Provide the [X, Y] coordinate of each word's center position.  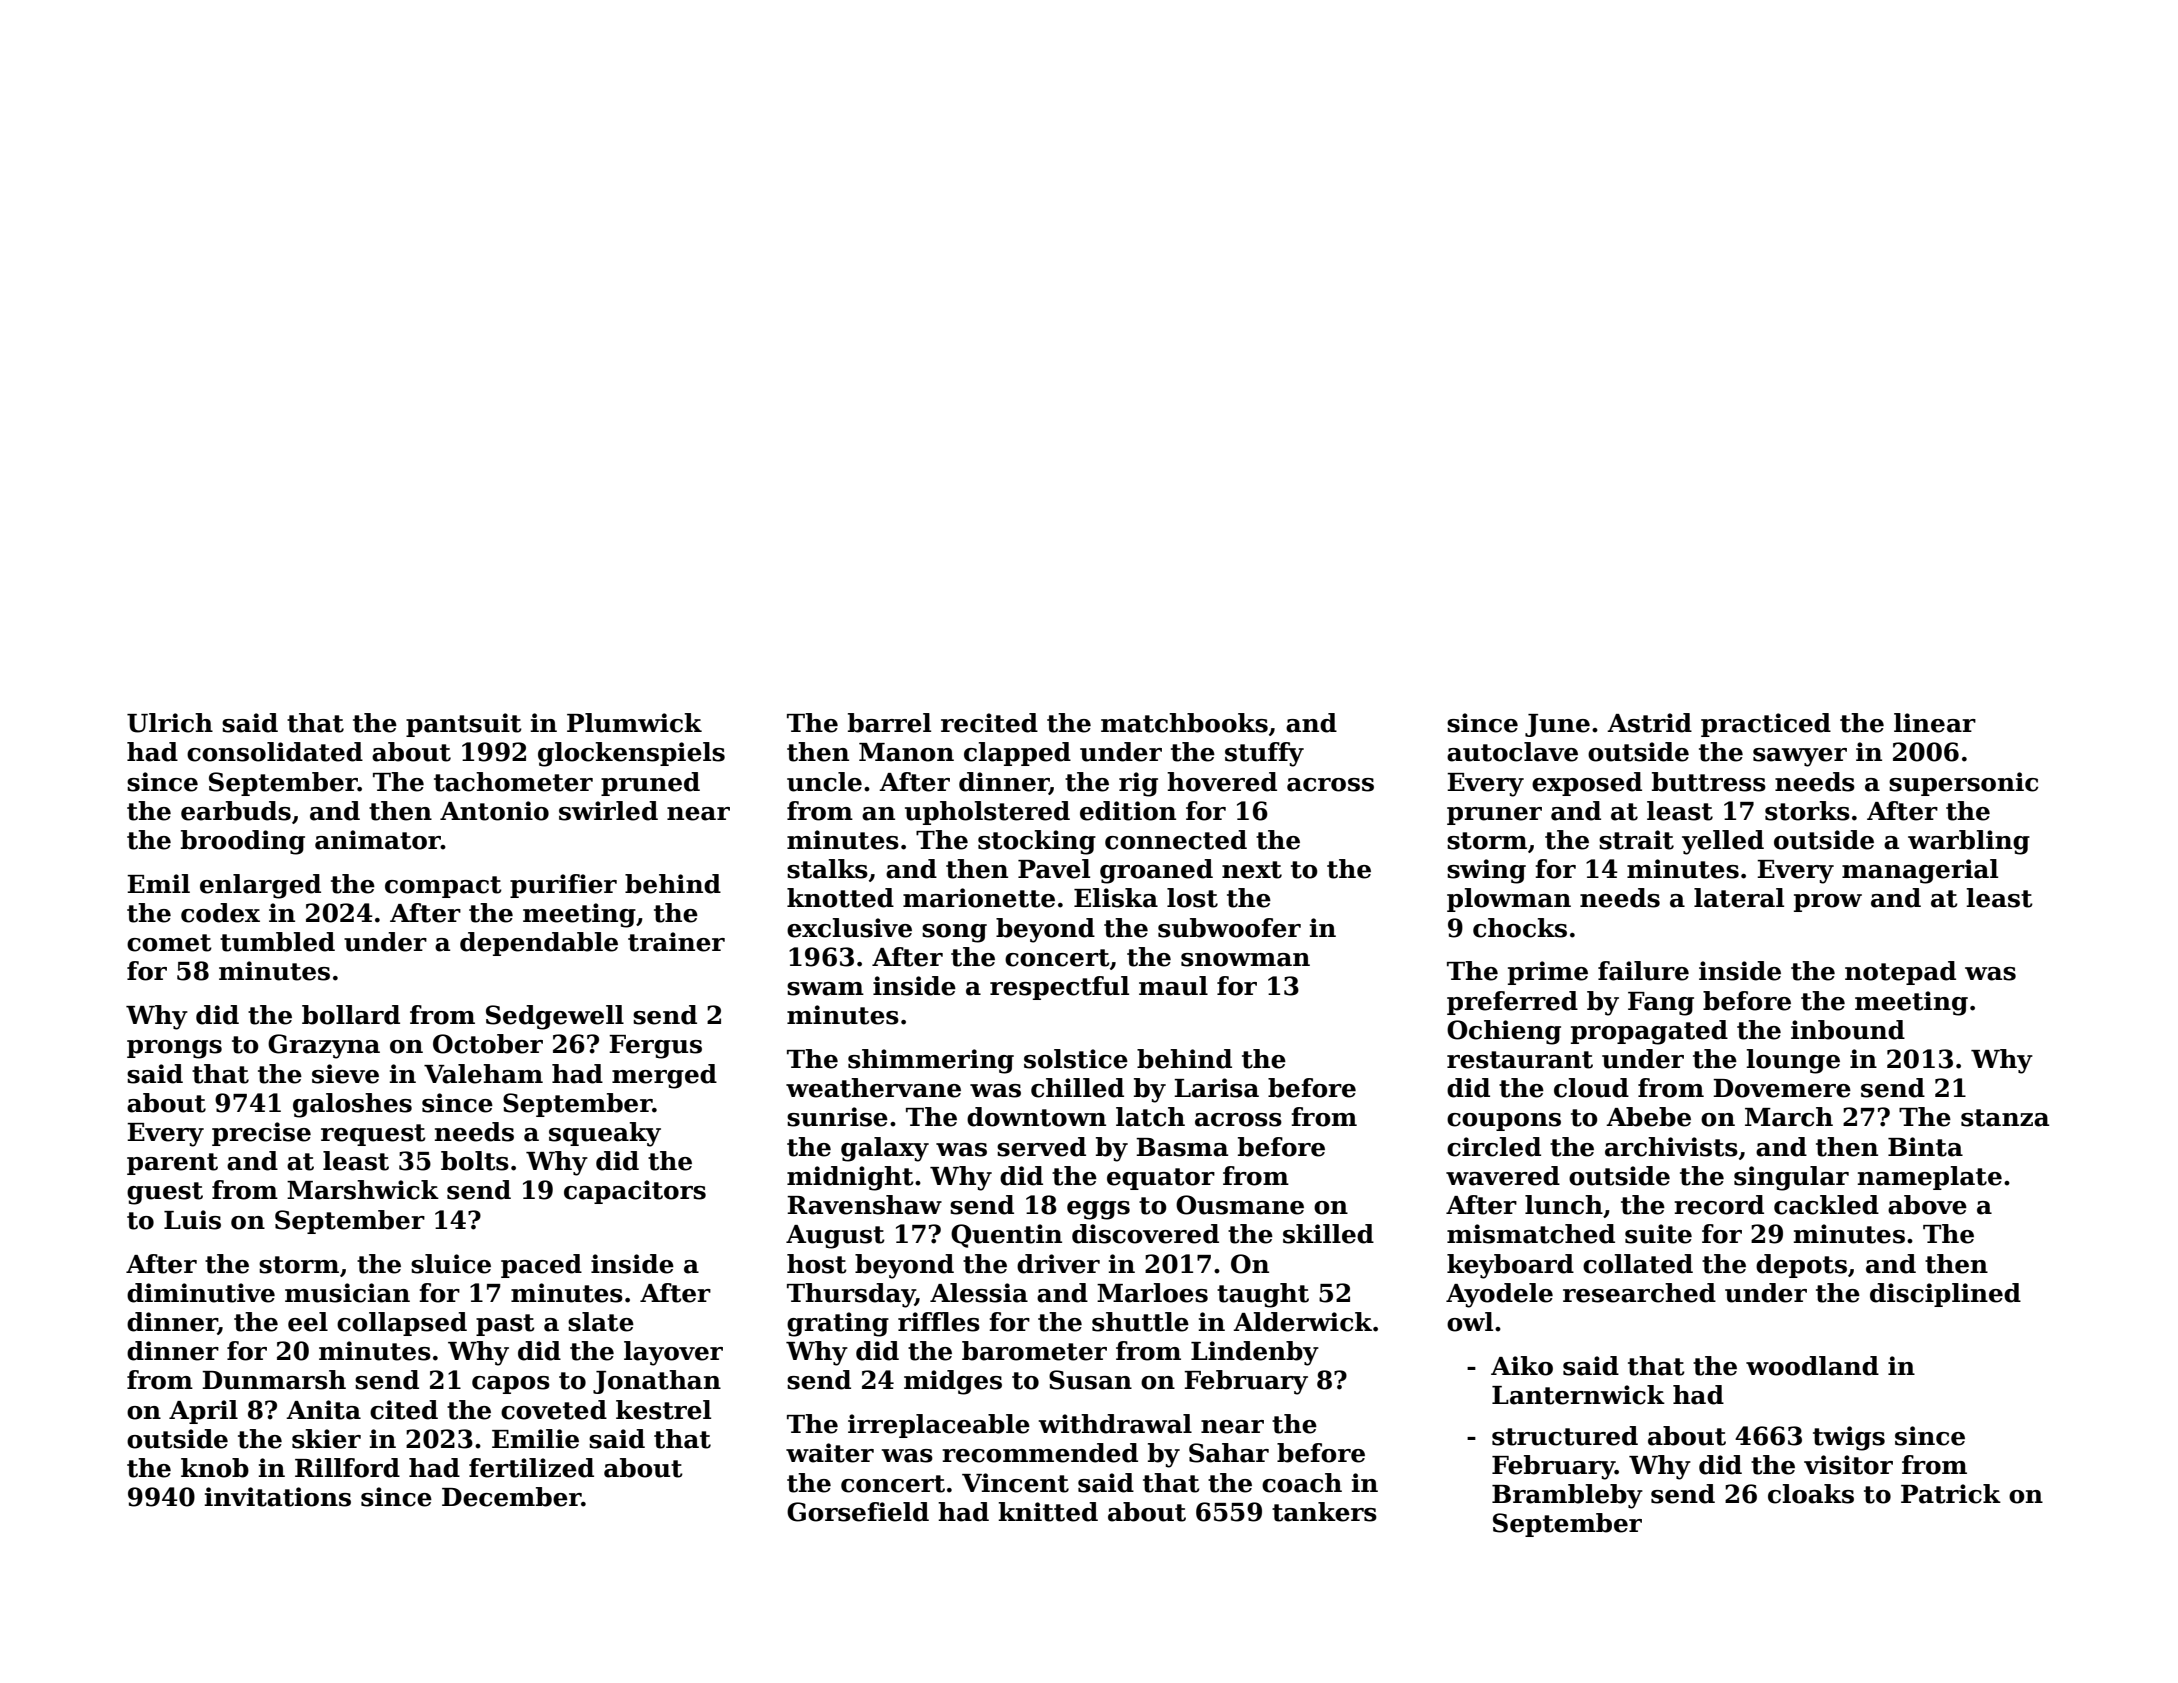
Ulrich [170, 723]
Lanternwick [1578, 1395]
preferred [1512, 1003]
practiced [1766, 725]
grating [838, 1324]
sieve [345, 1074]
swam [825, 989]
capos [511, 1385]
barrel [889, 723]
